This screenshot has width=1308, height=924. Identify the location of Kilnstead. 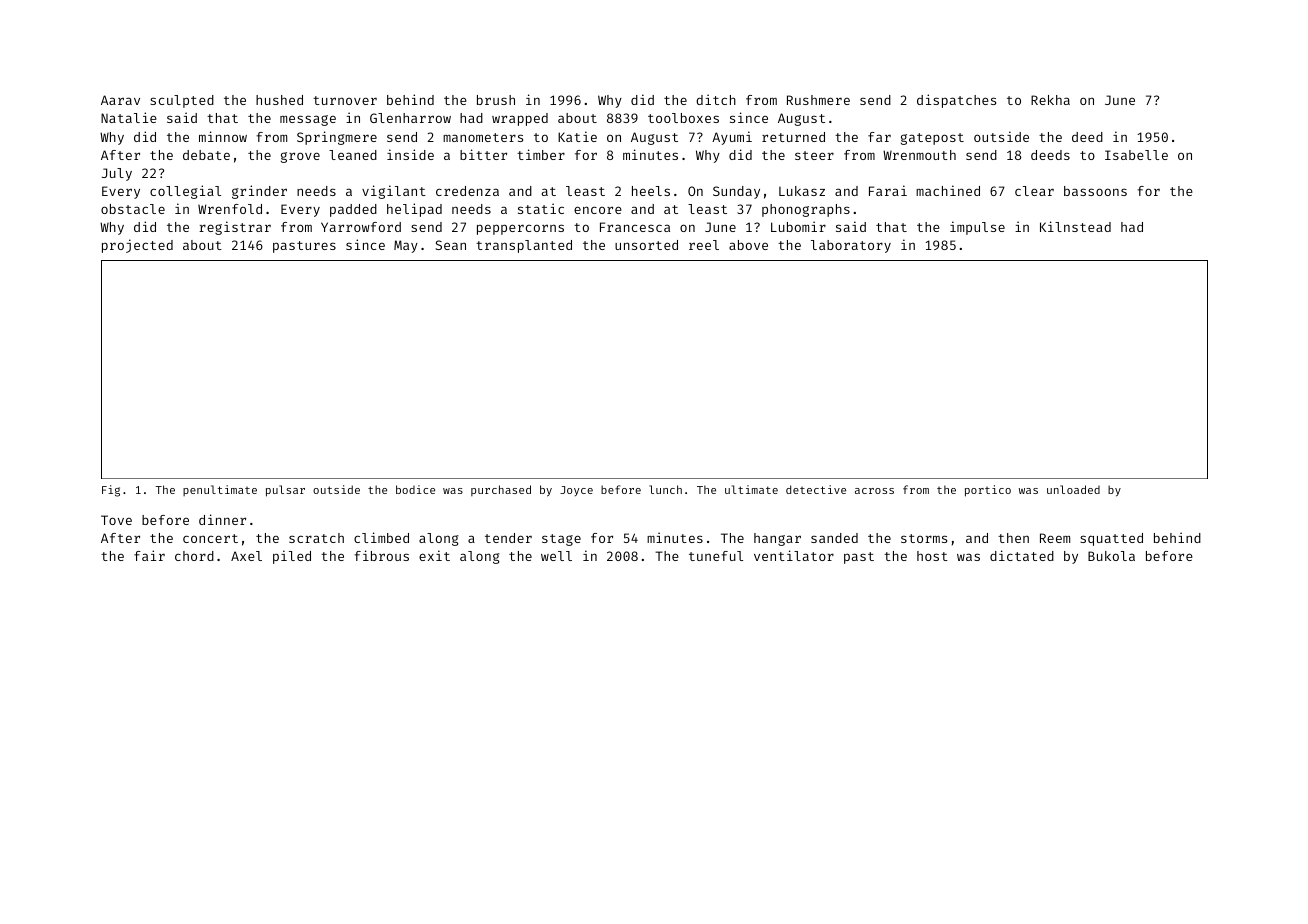
(1075, 226).
